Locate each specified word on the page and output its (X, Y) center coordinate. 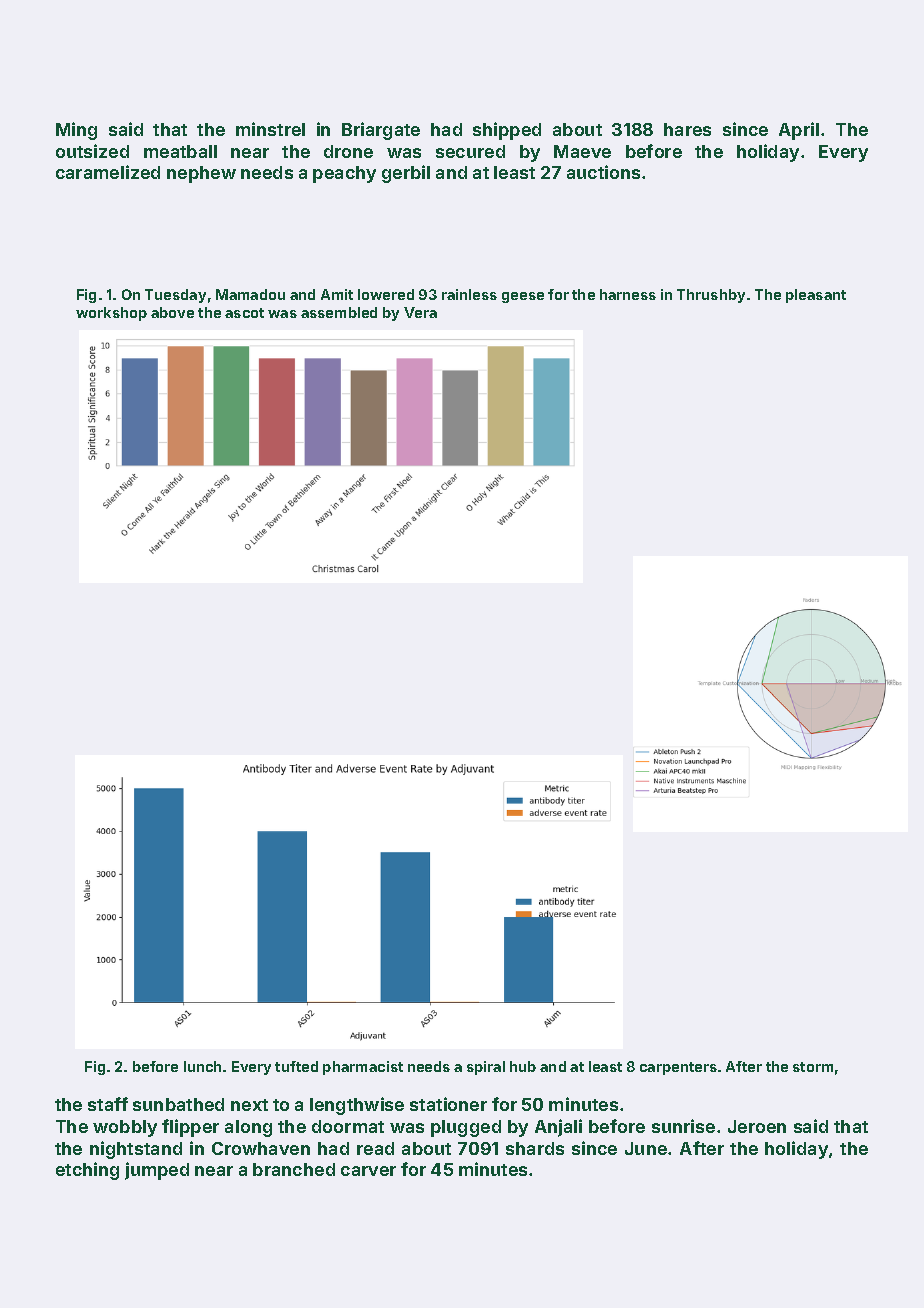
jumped (157, 1171)
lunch (202, 1066)
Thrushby (711, 296)
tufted (296, 1066)
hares (687, 129)
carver (368, 1171)
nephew (201, 174)
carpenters (678, 1068)
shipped (507, 131)
